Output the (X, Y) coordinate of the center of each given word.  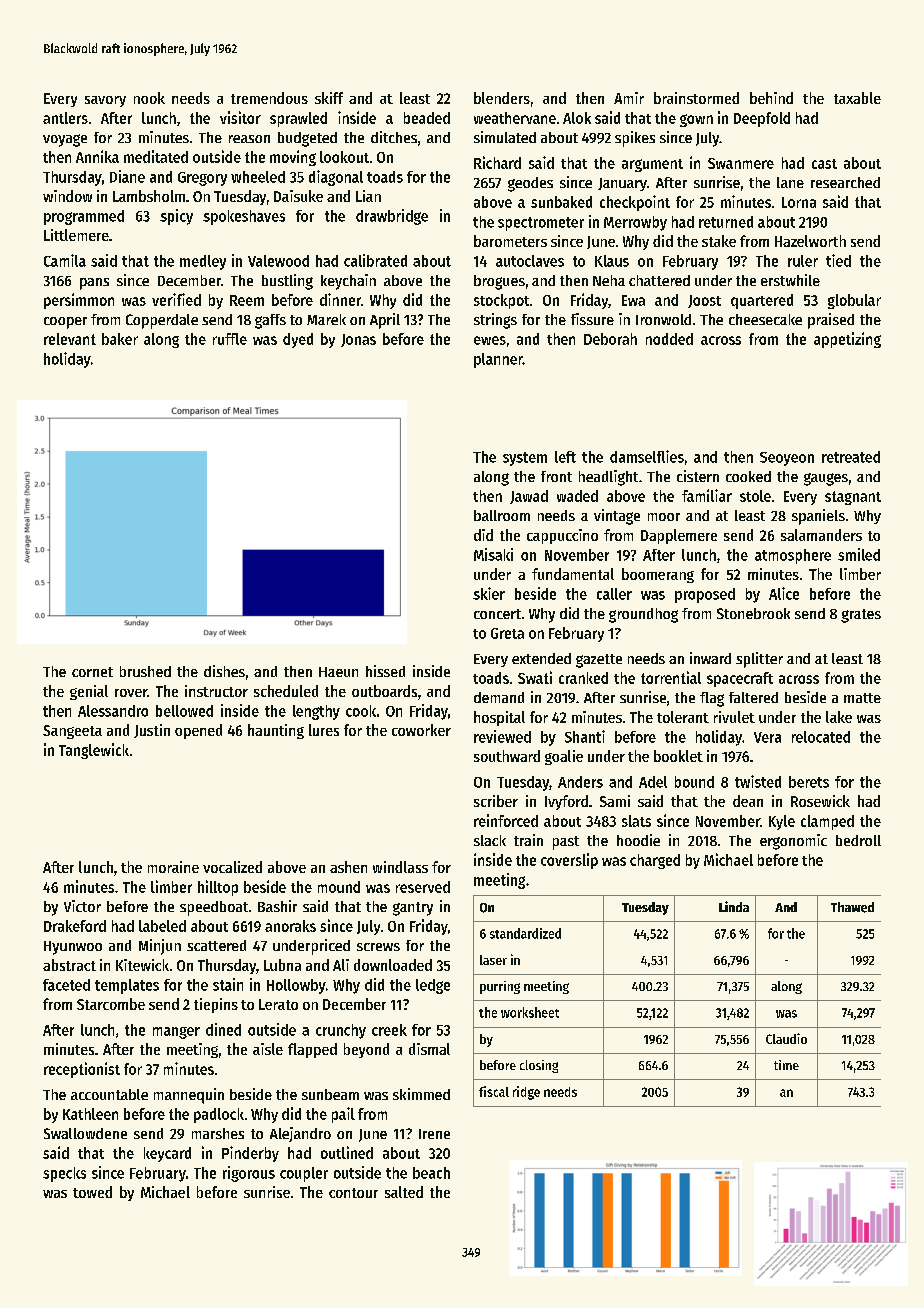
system (525, 459)
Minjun (160, 947)
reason (249, 139)
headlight (608, 478)
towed (92, 1192)
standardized (525, 933)
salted (404, 1192)
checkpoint (635, 203)
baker (120, 339)
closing (539, 1066)
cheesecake (765, 319)
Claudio (786, 1038)
